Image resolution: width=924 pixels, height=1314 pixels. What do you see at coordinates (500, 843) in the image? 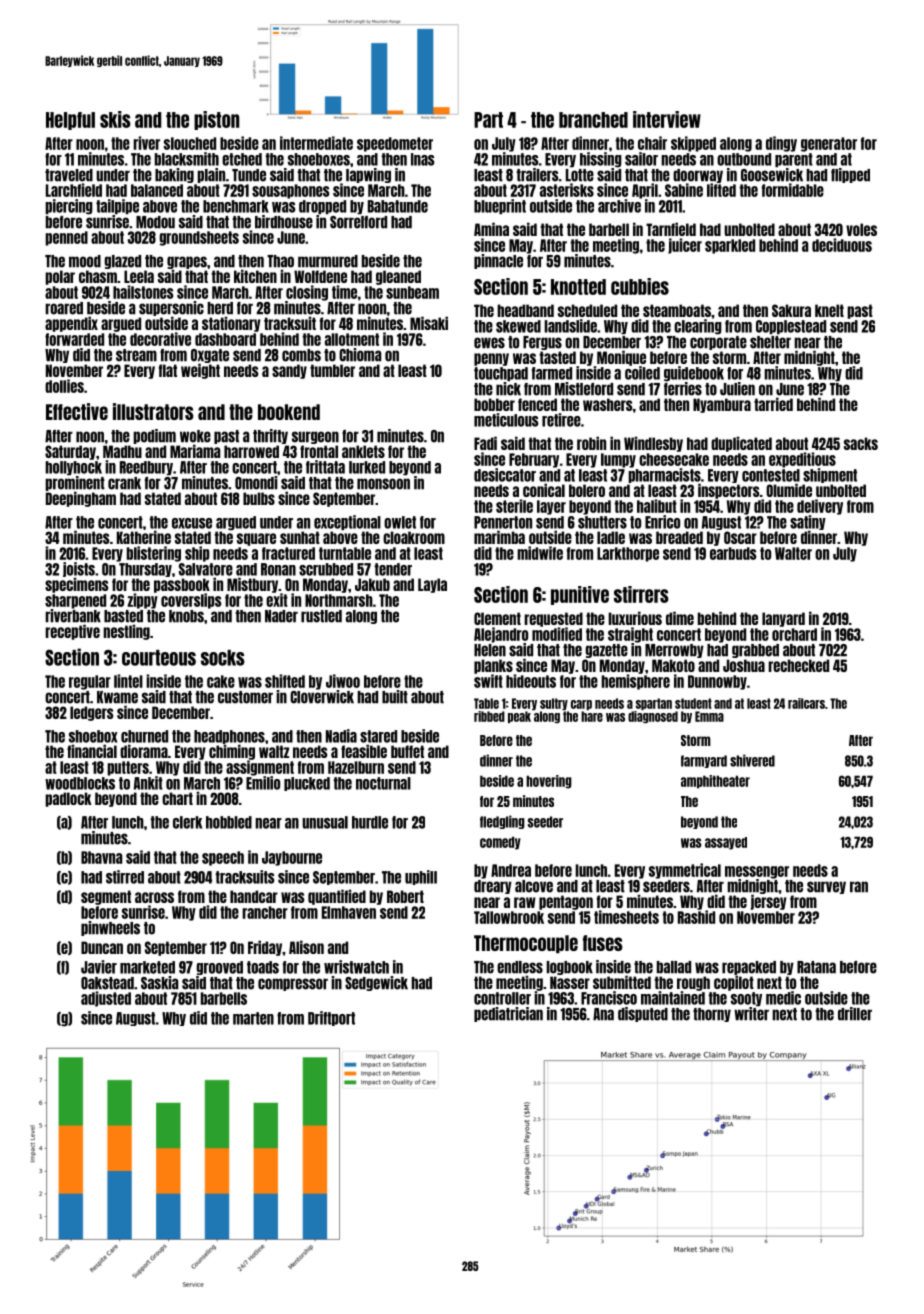
I see `comedy` at bounding box center [500, 843].
